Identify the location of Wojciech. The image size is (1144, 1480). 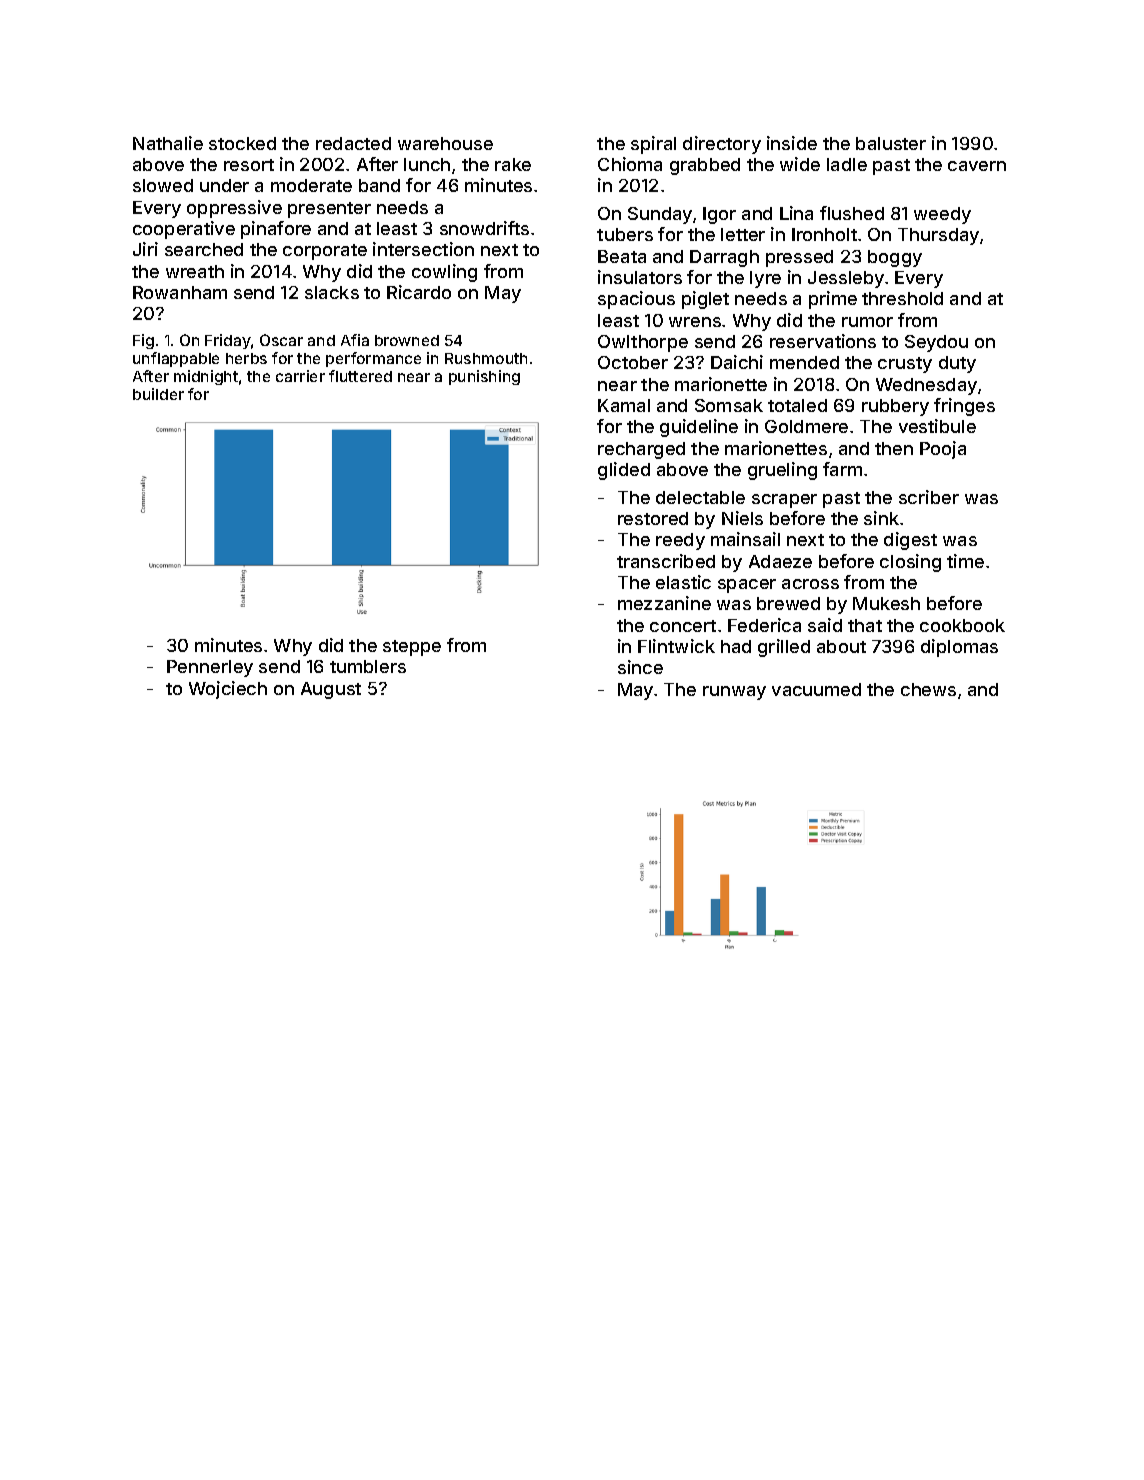
(228, 690).
